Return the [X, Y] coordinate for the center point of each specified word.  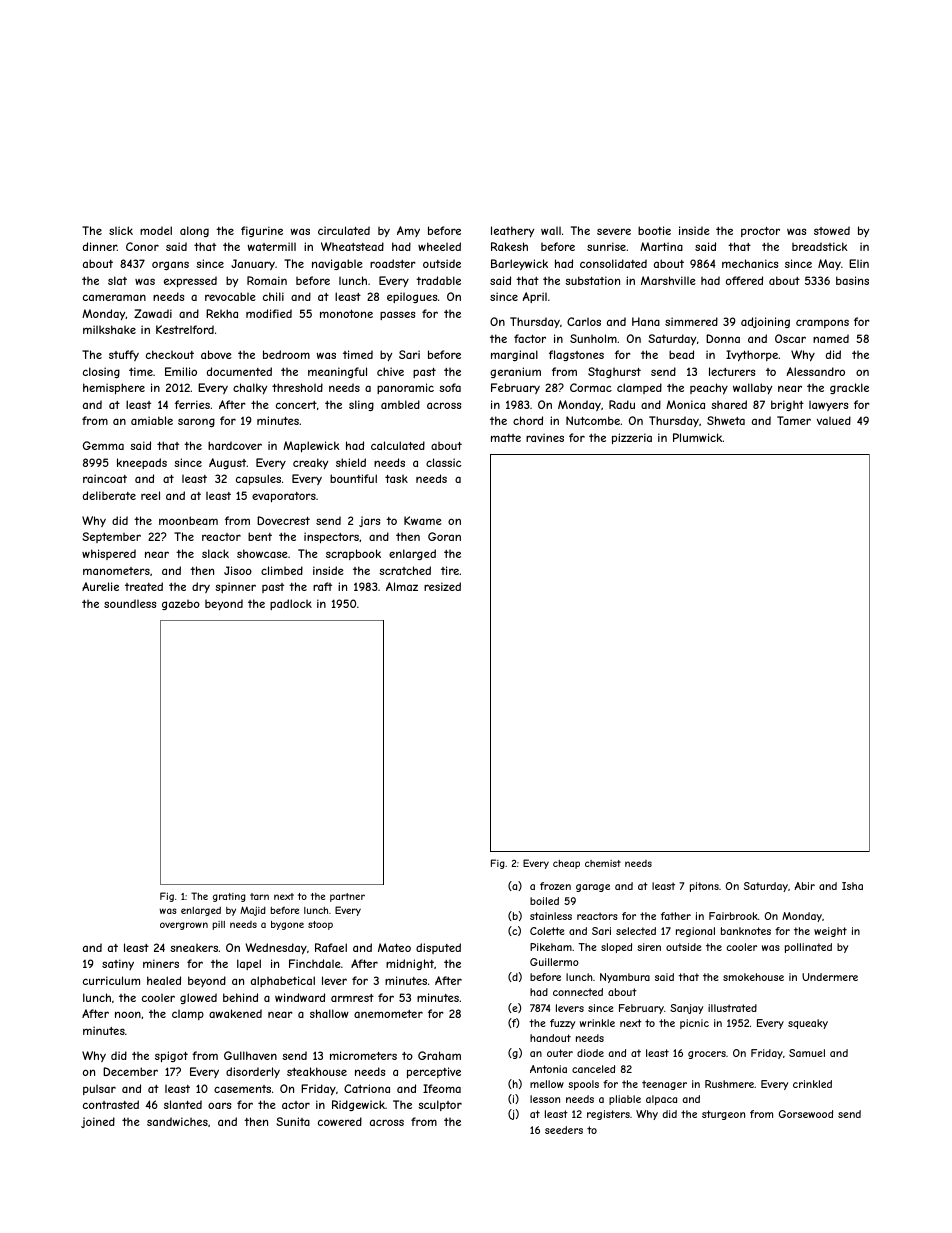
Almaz [402, 586]
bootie [654, 230]
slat [117, 280]
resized [442, 586]
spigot [171, 1056]
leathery [512, 231]
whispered [109, 554]
